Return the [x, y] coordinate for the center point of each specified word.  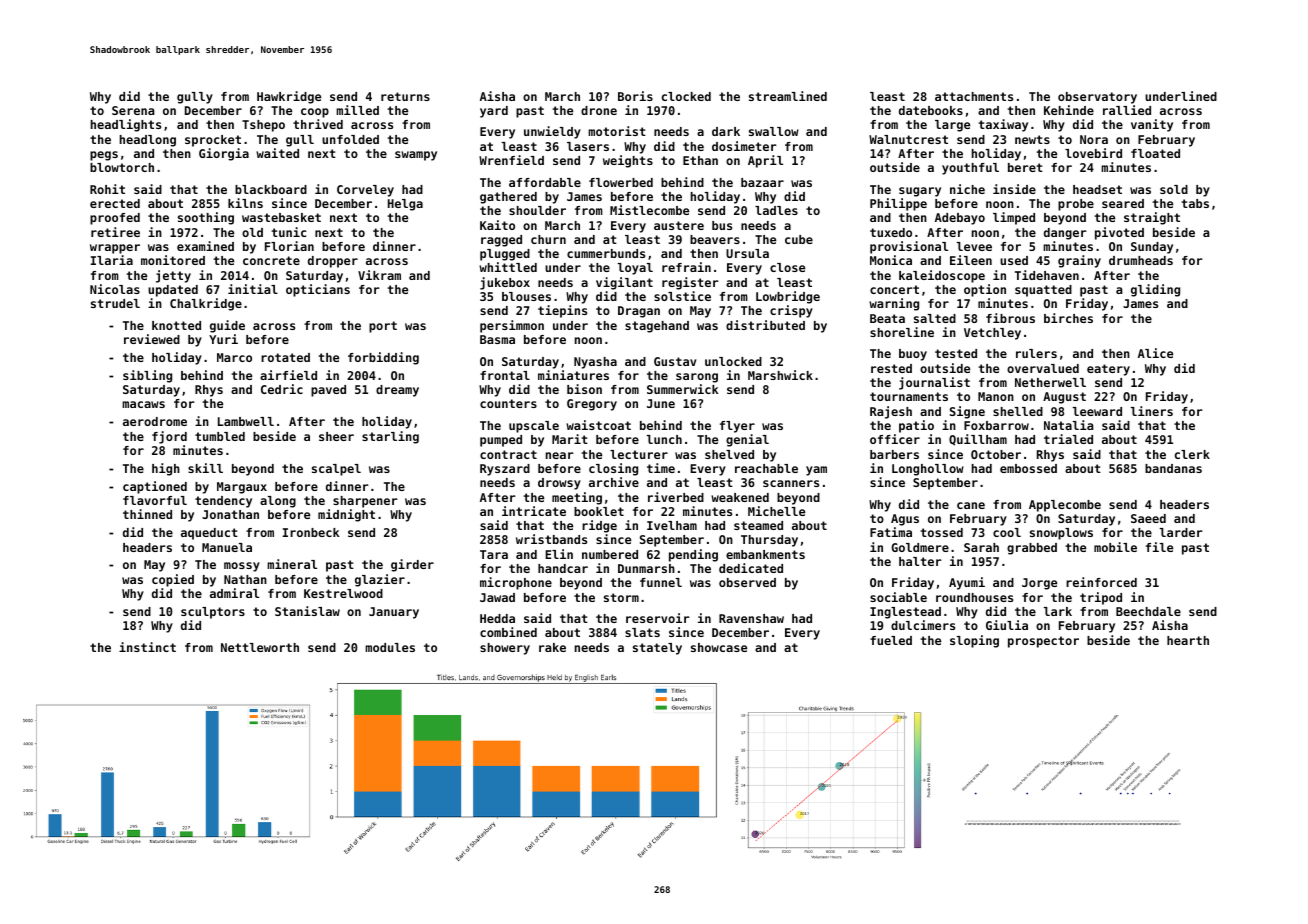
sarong [697, 378]
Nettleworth [260, 647]
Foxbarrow [996, 425]
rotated [285, 357]
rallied [1127, 110]
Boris [635, 96]
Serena [133, 110]
